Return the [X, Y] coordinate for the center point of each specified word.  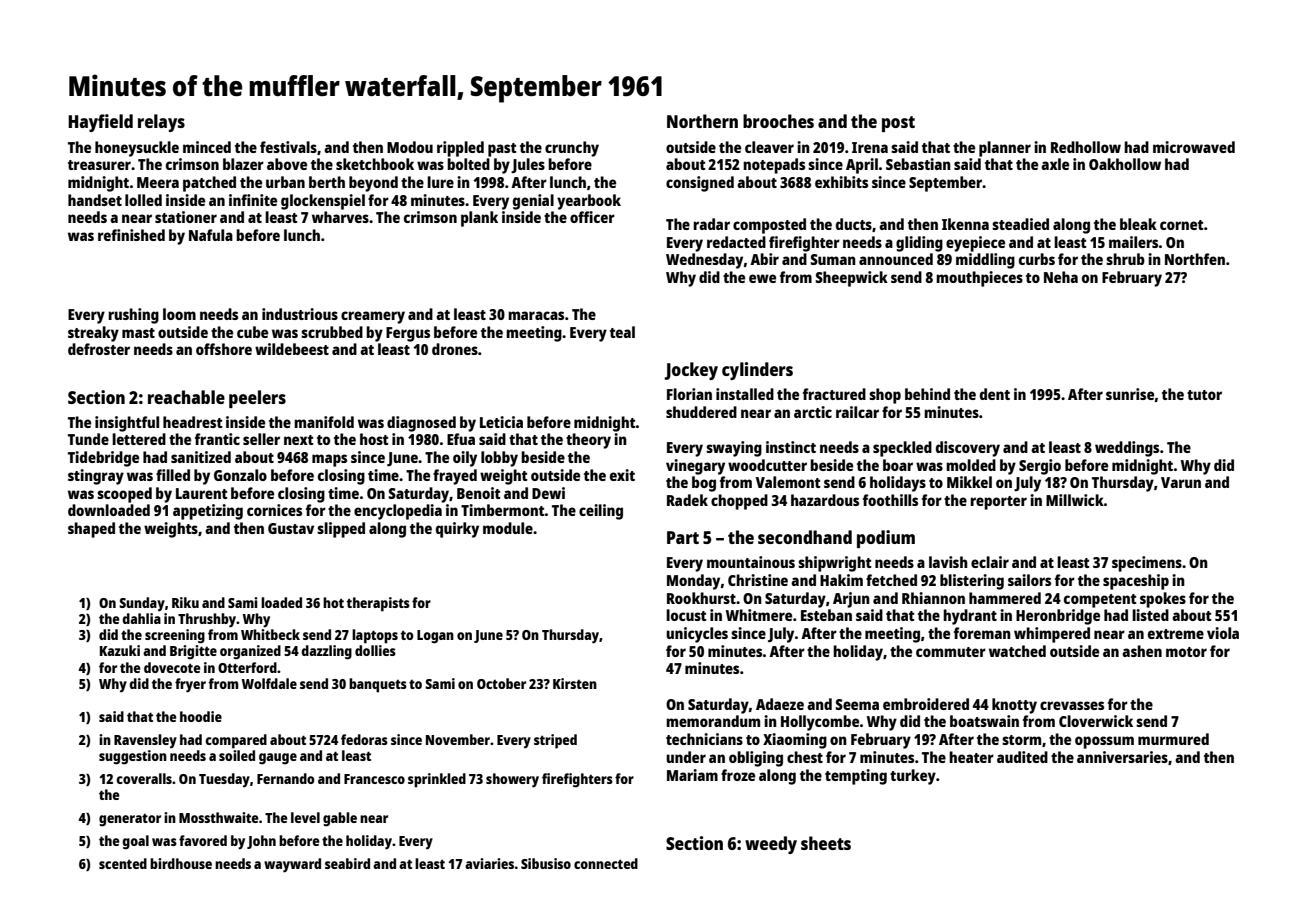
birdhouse [181, 863]
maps [329, 460]
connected [606, 863]
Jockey [691, 371]
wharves [340, 217]
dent [995, 394]
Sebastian [918, 164]
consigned [700, 184]
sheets [826, 843]
